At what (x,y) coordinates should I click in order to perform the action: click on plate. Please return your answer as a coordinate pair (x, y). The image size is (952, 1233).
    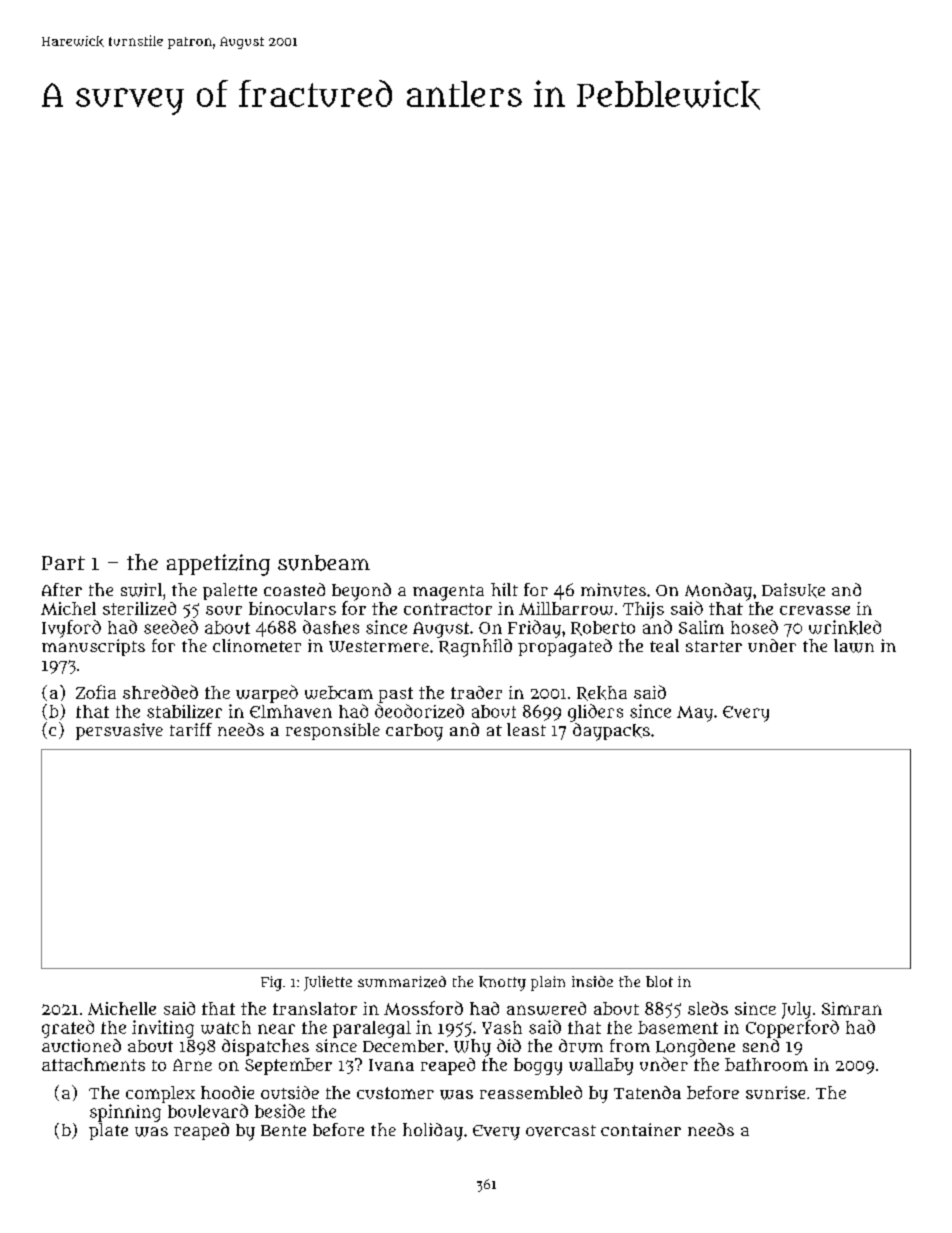
    Looking at the image, I should click on (108, 1131).
